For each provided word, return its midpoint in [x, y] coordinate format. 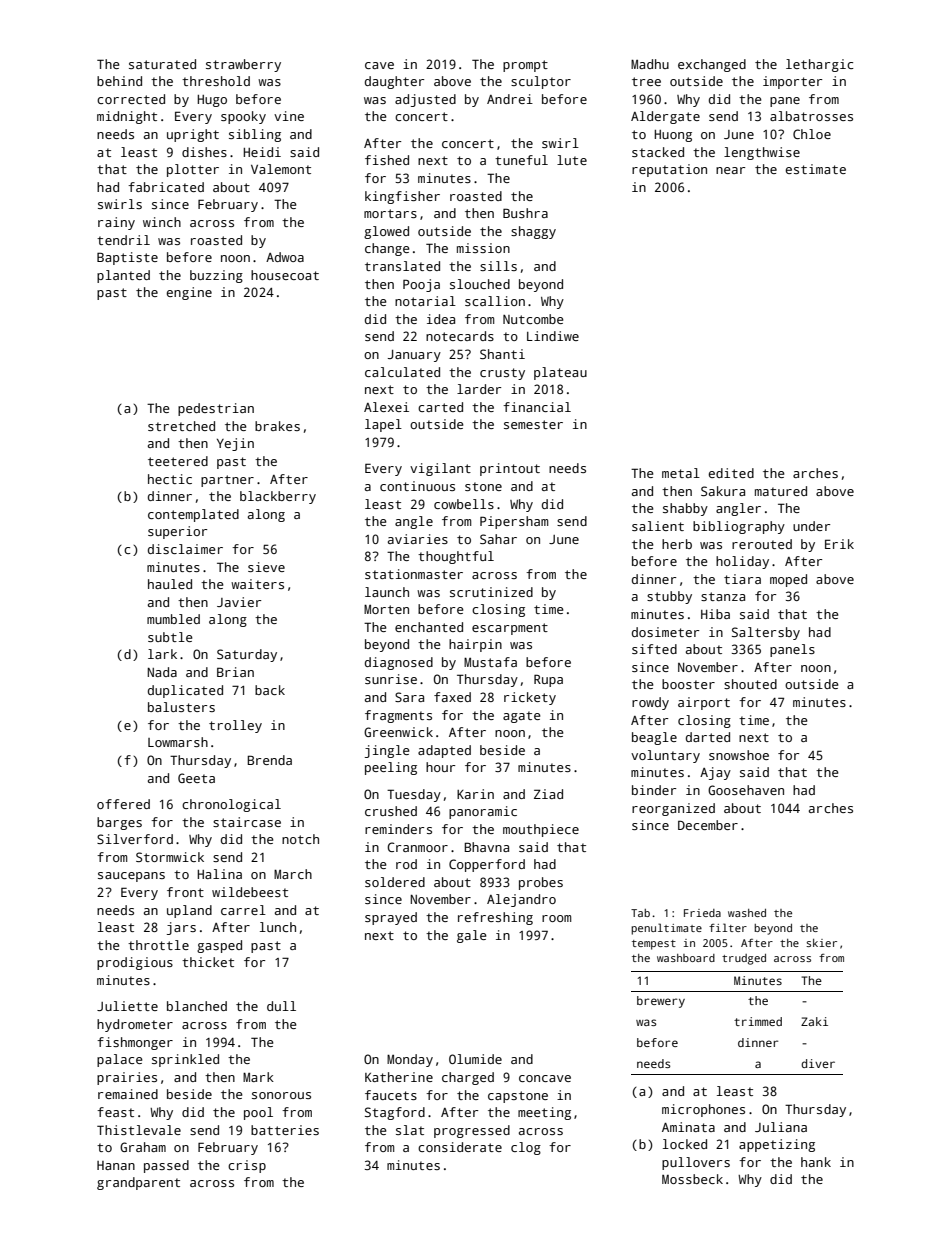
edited [731, 473]
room [556, 918]
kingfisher [402, 197]
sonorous [281, 1095]
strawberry [243, 65]
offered [123, 804]
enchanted [429, 627]
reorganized [673, 809]
